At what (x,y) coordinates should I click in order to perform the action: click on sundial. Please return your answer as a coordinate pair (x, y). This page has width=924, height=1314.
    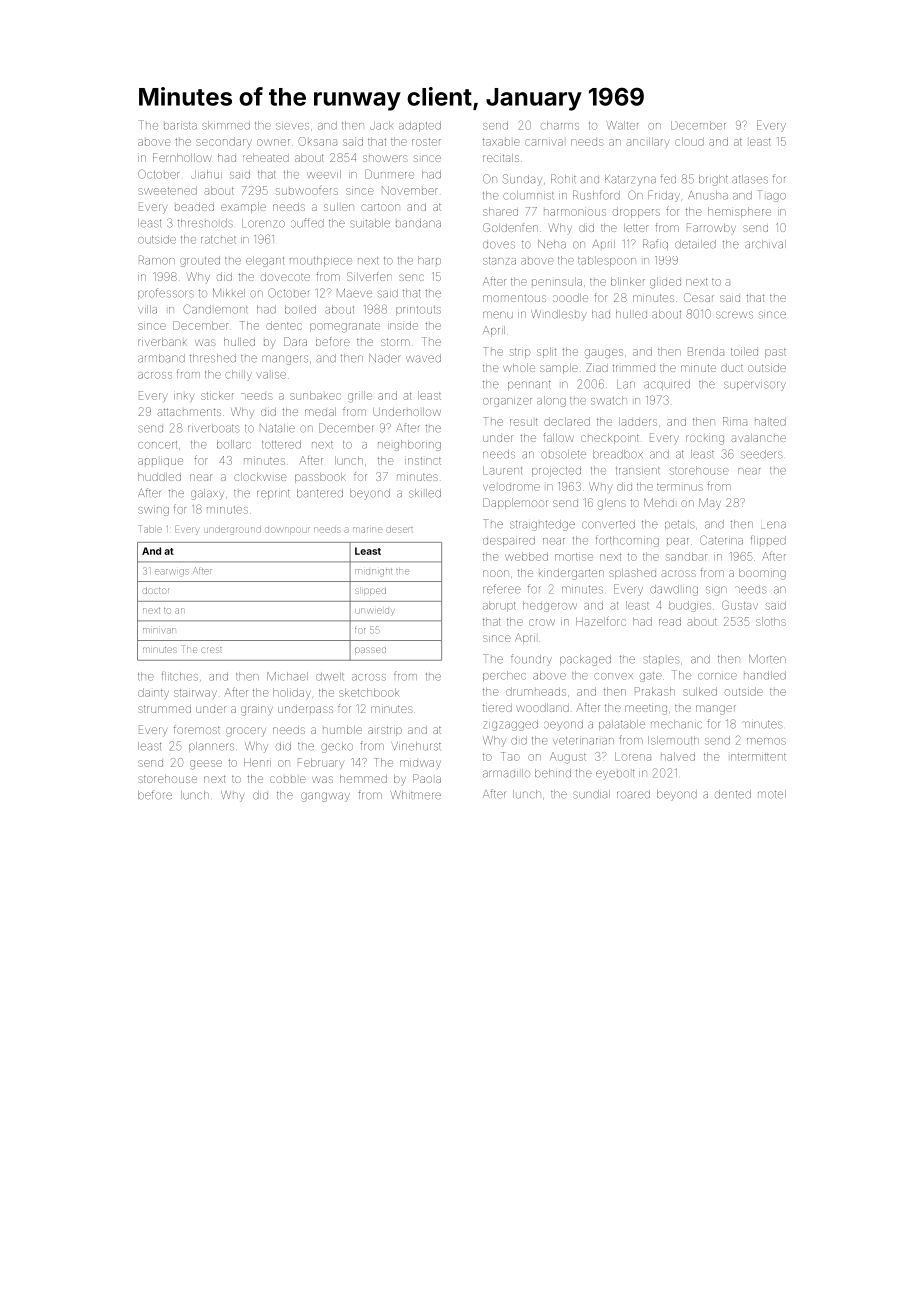
    Looking at the image, I should click on (591, 794).
